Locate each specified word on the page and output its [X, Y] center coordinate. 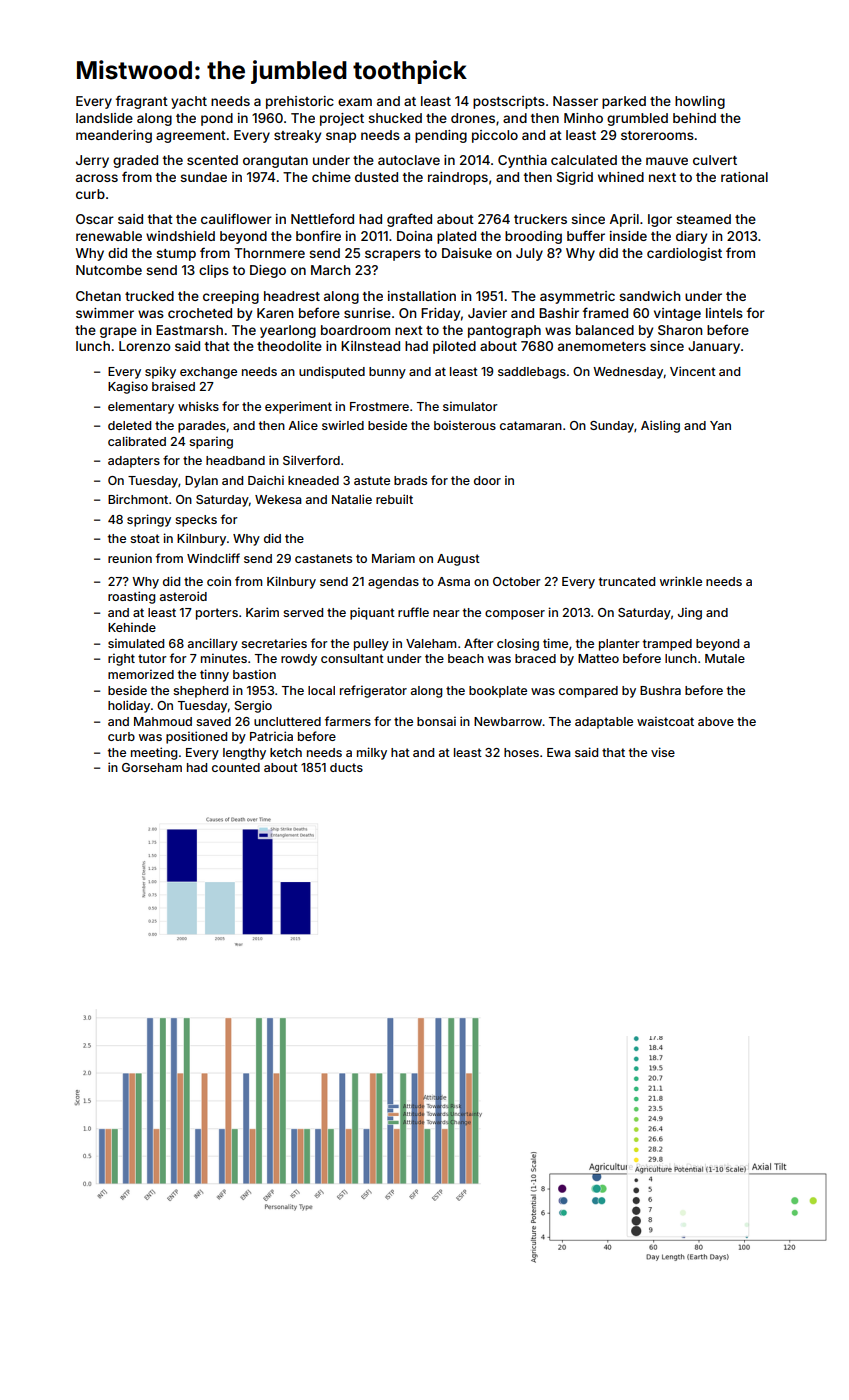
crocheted [200, 313]
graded [135, 161]
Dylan [201, 482]
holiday [129, 706]
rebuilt [394, 499]
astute [372, 480]
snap [341, 137]
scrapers [393, 255]
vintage [677, 314]
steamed [703, 219]
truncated [627, 581]
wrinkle [681, 581]
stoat [145, 538]
